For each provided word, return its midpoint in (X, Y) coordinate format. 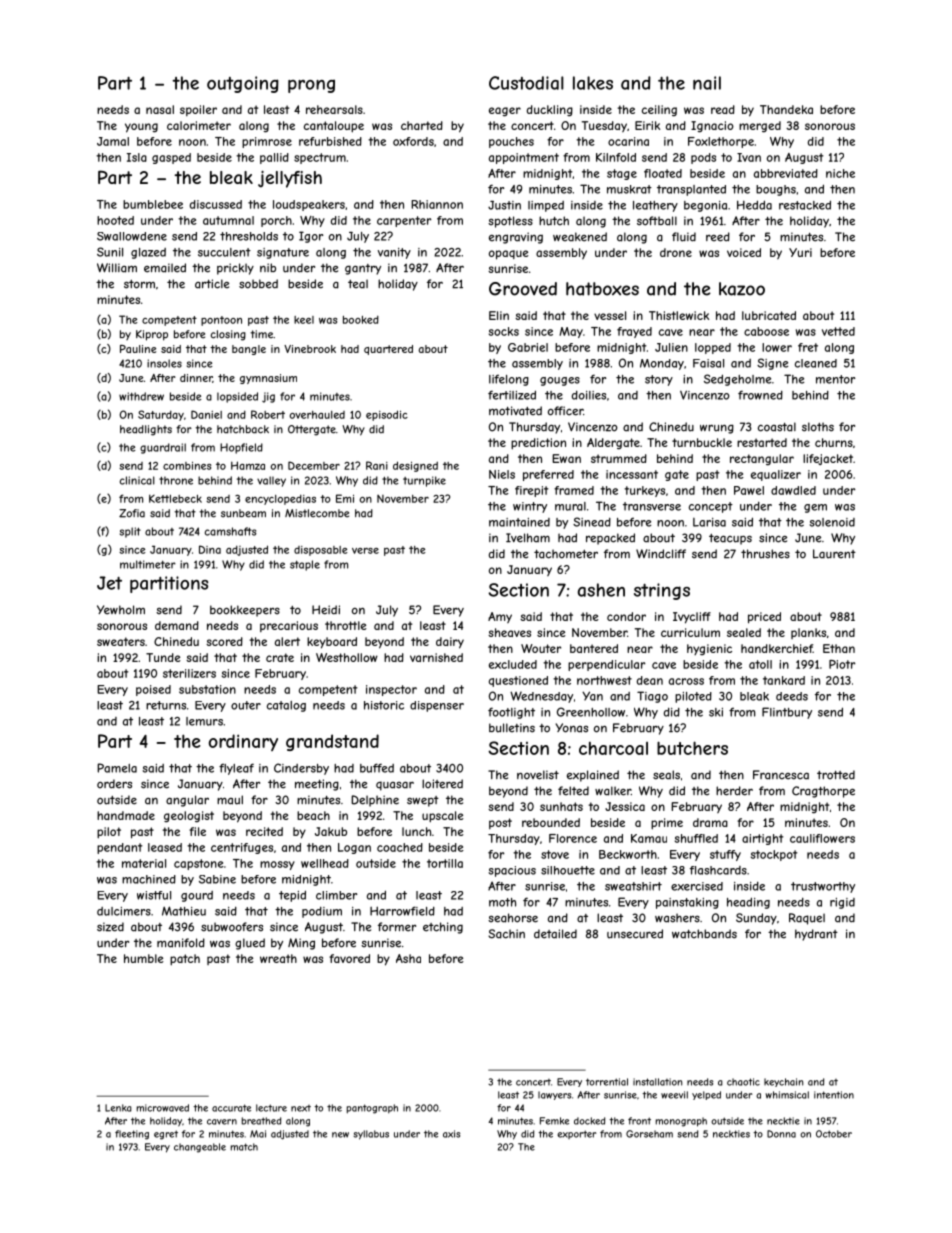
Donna (781, 1134)
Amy (500, 617)
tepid (292, 896)
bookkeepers (245, 611)
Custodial (526, 83)
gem (815, 508)
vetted (838, 331)
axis (451, 1134)
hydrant (816, 935)
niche (840, 173)
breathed (261, 1121)
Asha (408, 958)
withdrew (141, 396)
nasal (160, 109)
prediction (538, 444)
